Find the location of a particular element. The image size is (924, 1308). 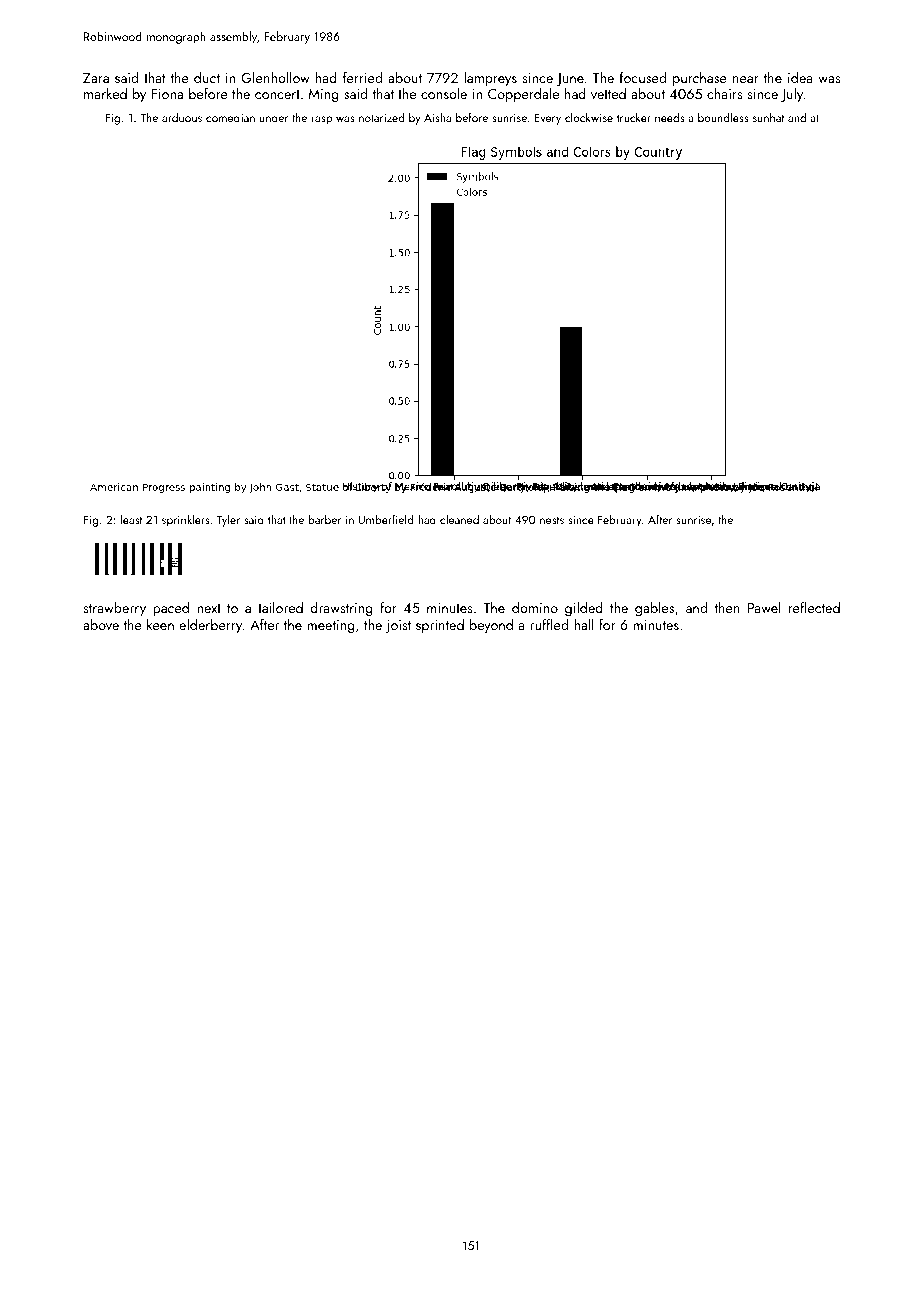

least is located at coordinates (131, 519).
